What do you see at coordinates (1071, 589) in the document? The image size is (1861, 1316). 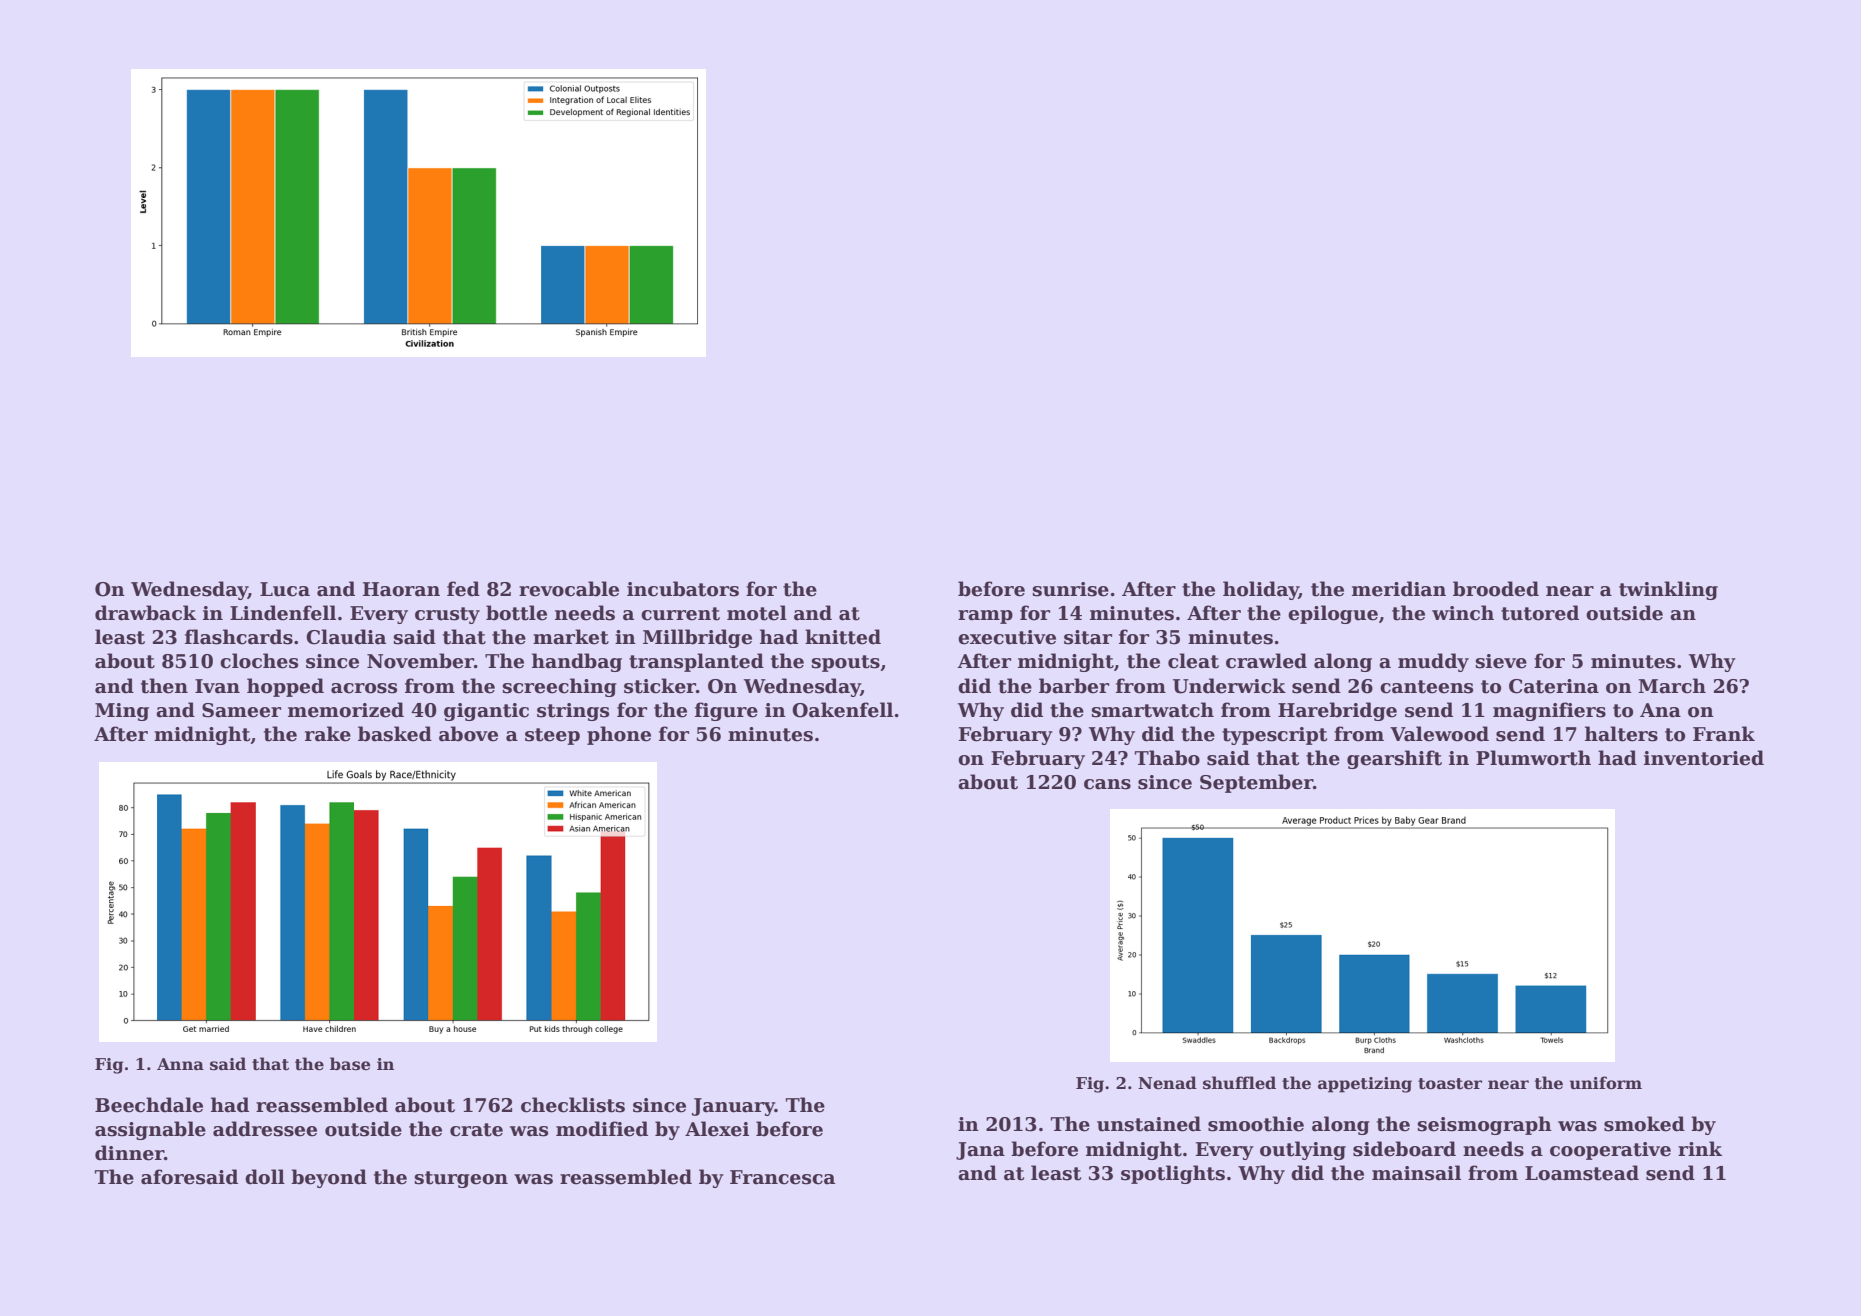 I see `sunrise` at bounding box center [1071, 589].
